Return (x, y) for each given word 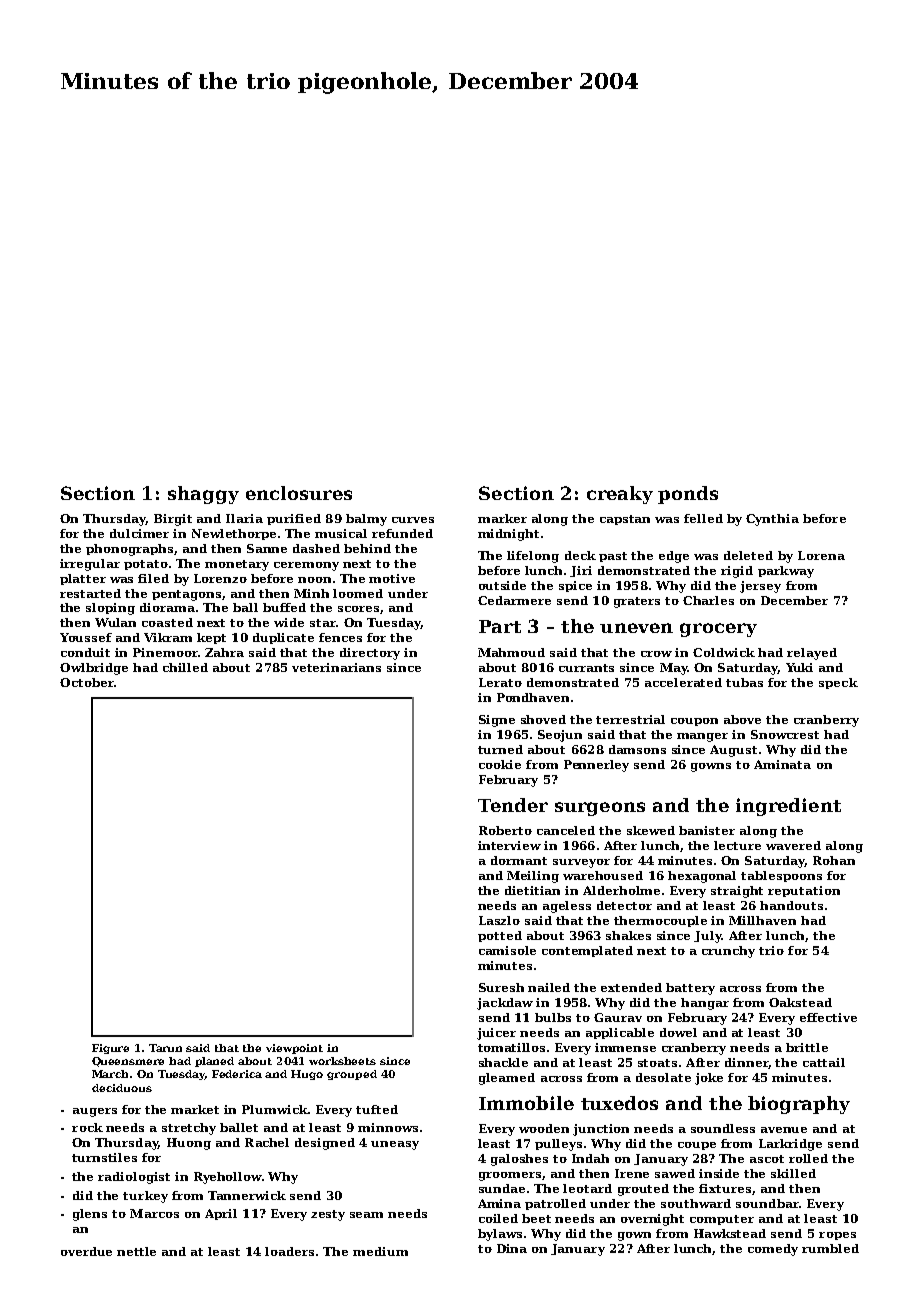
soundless (723, 1128)
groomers (510, 1176)
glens (90, 1215)
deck (580, 555)
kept (211, 638)
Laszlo (499, 920)
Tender (513, 805)
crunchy (728, 952)
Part (500, 626)
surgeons (600, 809)
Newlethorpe (234, 534)
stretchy (189, 1129)
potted (500, 936)
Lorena (821, 555)
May (674, 669)
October (87, 682)
